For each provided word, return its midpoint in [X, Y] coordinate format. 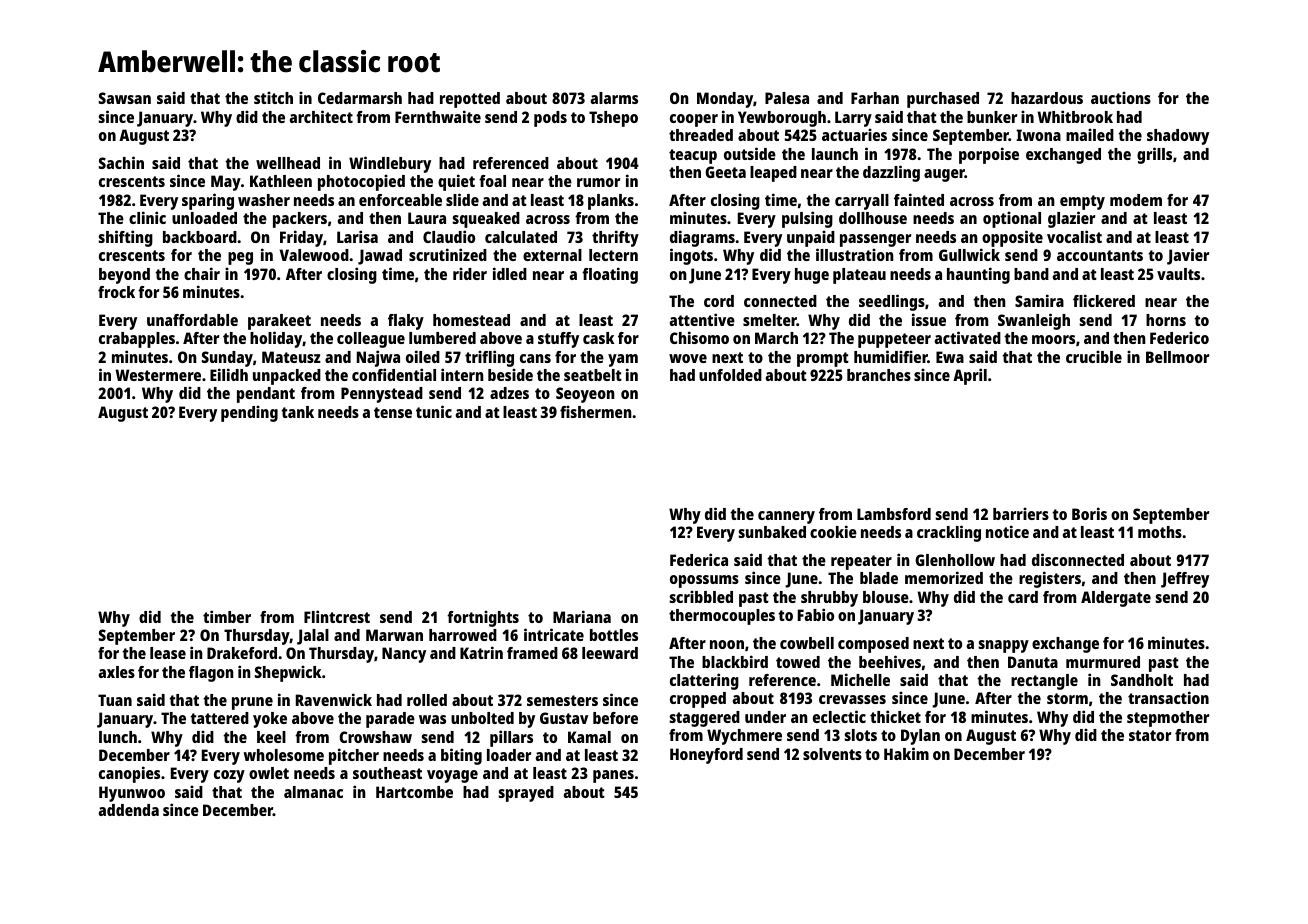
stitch [273, 97]
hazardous [1047, 98]
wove [688, 358]
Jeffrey [1185, 580]
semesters [562, 700]
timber [227, 616]
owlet [269, 773]
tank [297, 412]
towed [798, 662]
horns [1166, 320]
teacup [693, 156]
